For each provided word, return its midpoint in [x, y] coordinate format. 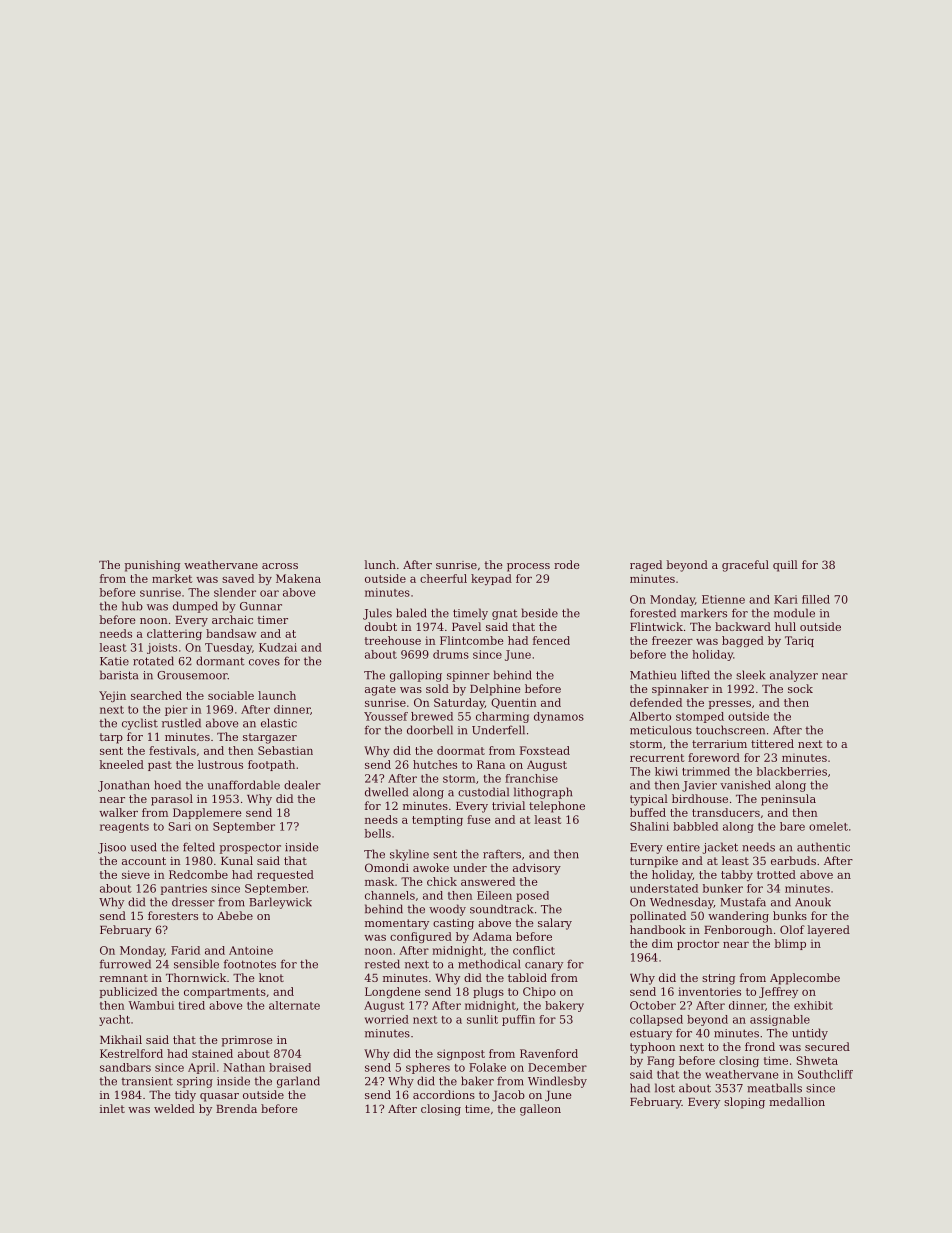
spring [195, 1082]
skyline [409, 855]
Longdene [393, 992]
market [172, 578]
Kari [786, 599]
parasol [172, 800]
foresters [173, 915]
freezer [672, 640]
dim [662, 943]
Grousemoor [192, 675]
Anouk [813, 902]
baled [411, 613]
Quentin [514, 703]
